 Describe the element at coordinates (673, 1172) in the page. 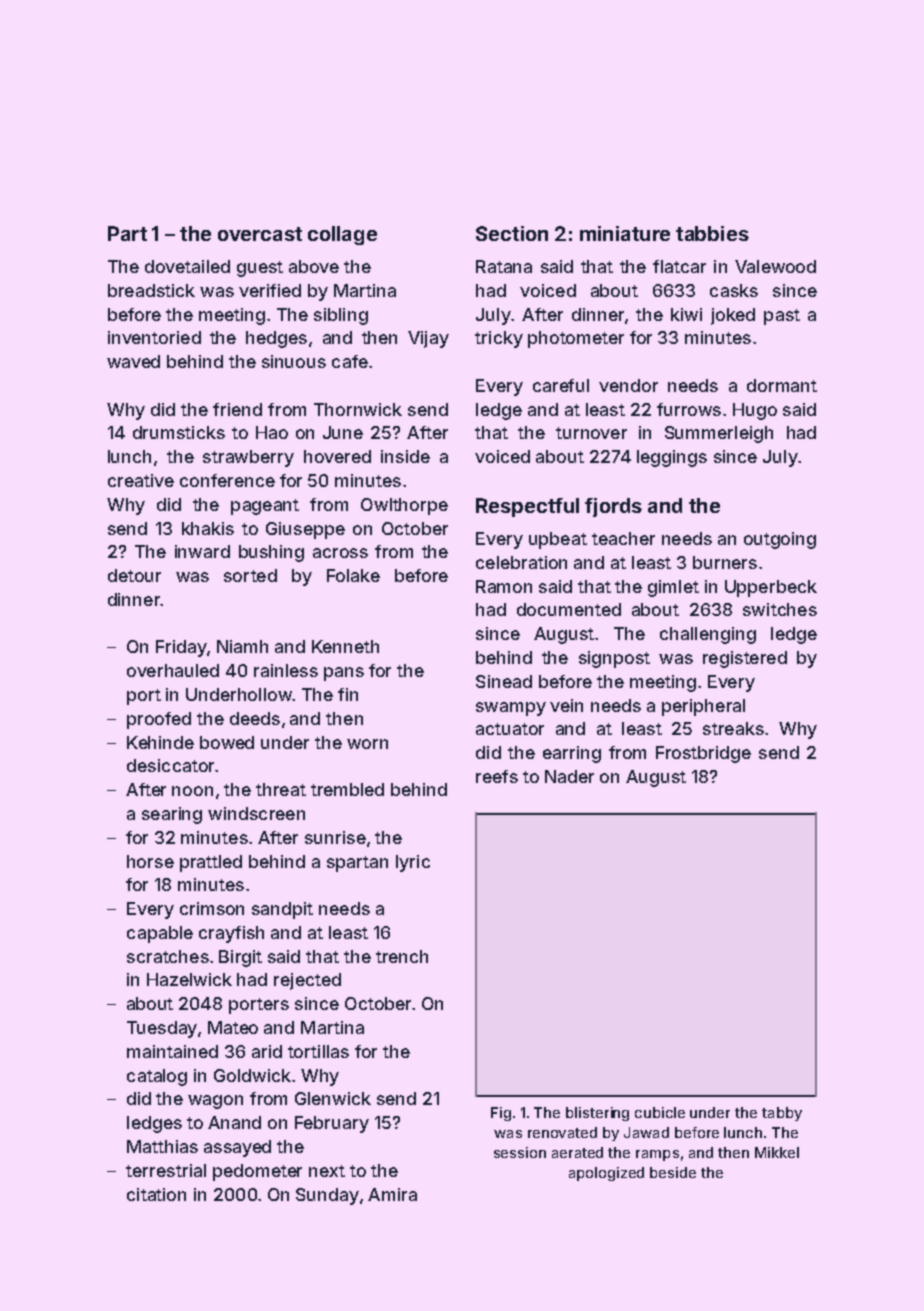

I see `beside` at that location.
